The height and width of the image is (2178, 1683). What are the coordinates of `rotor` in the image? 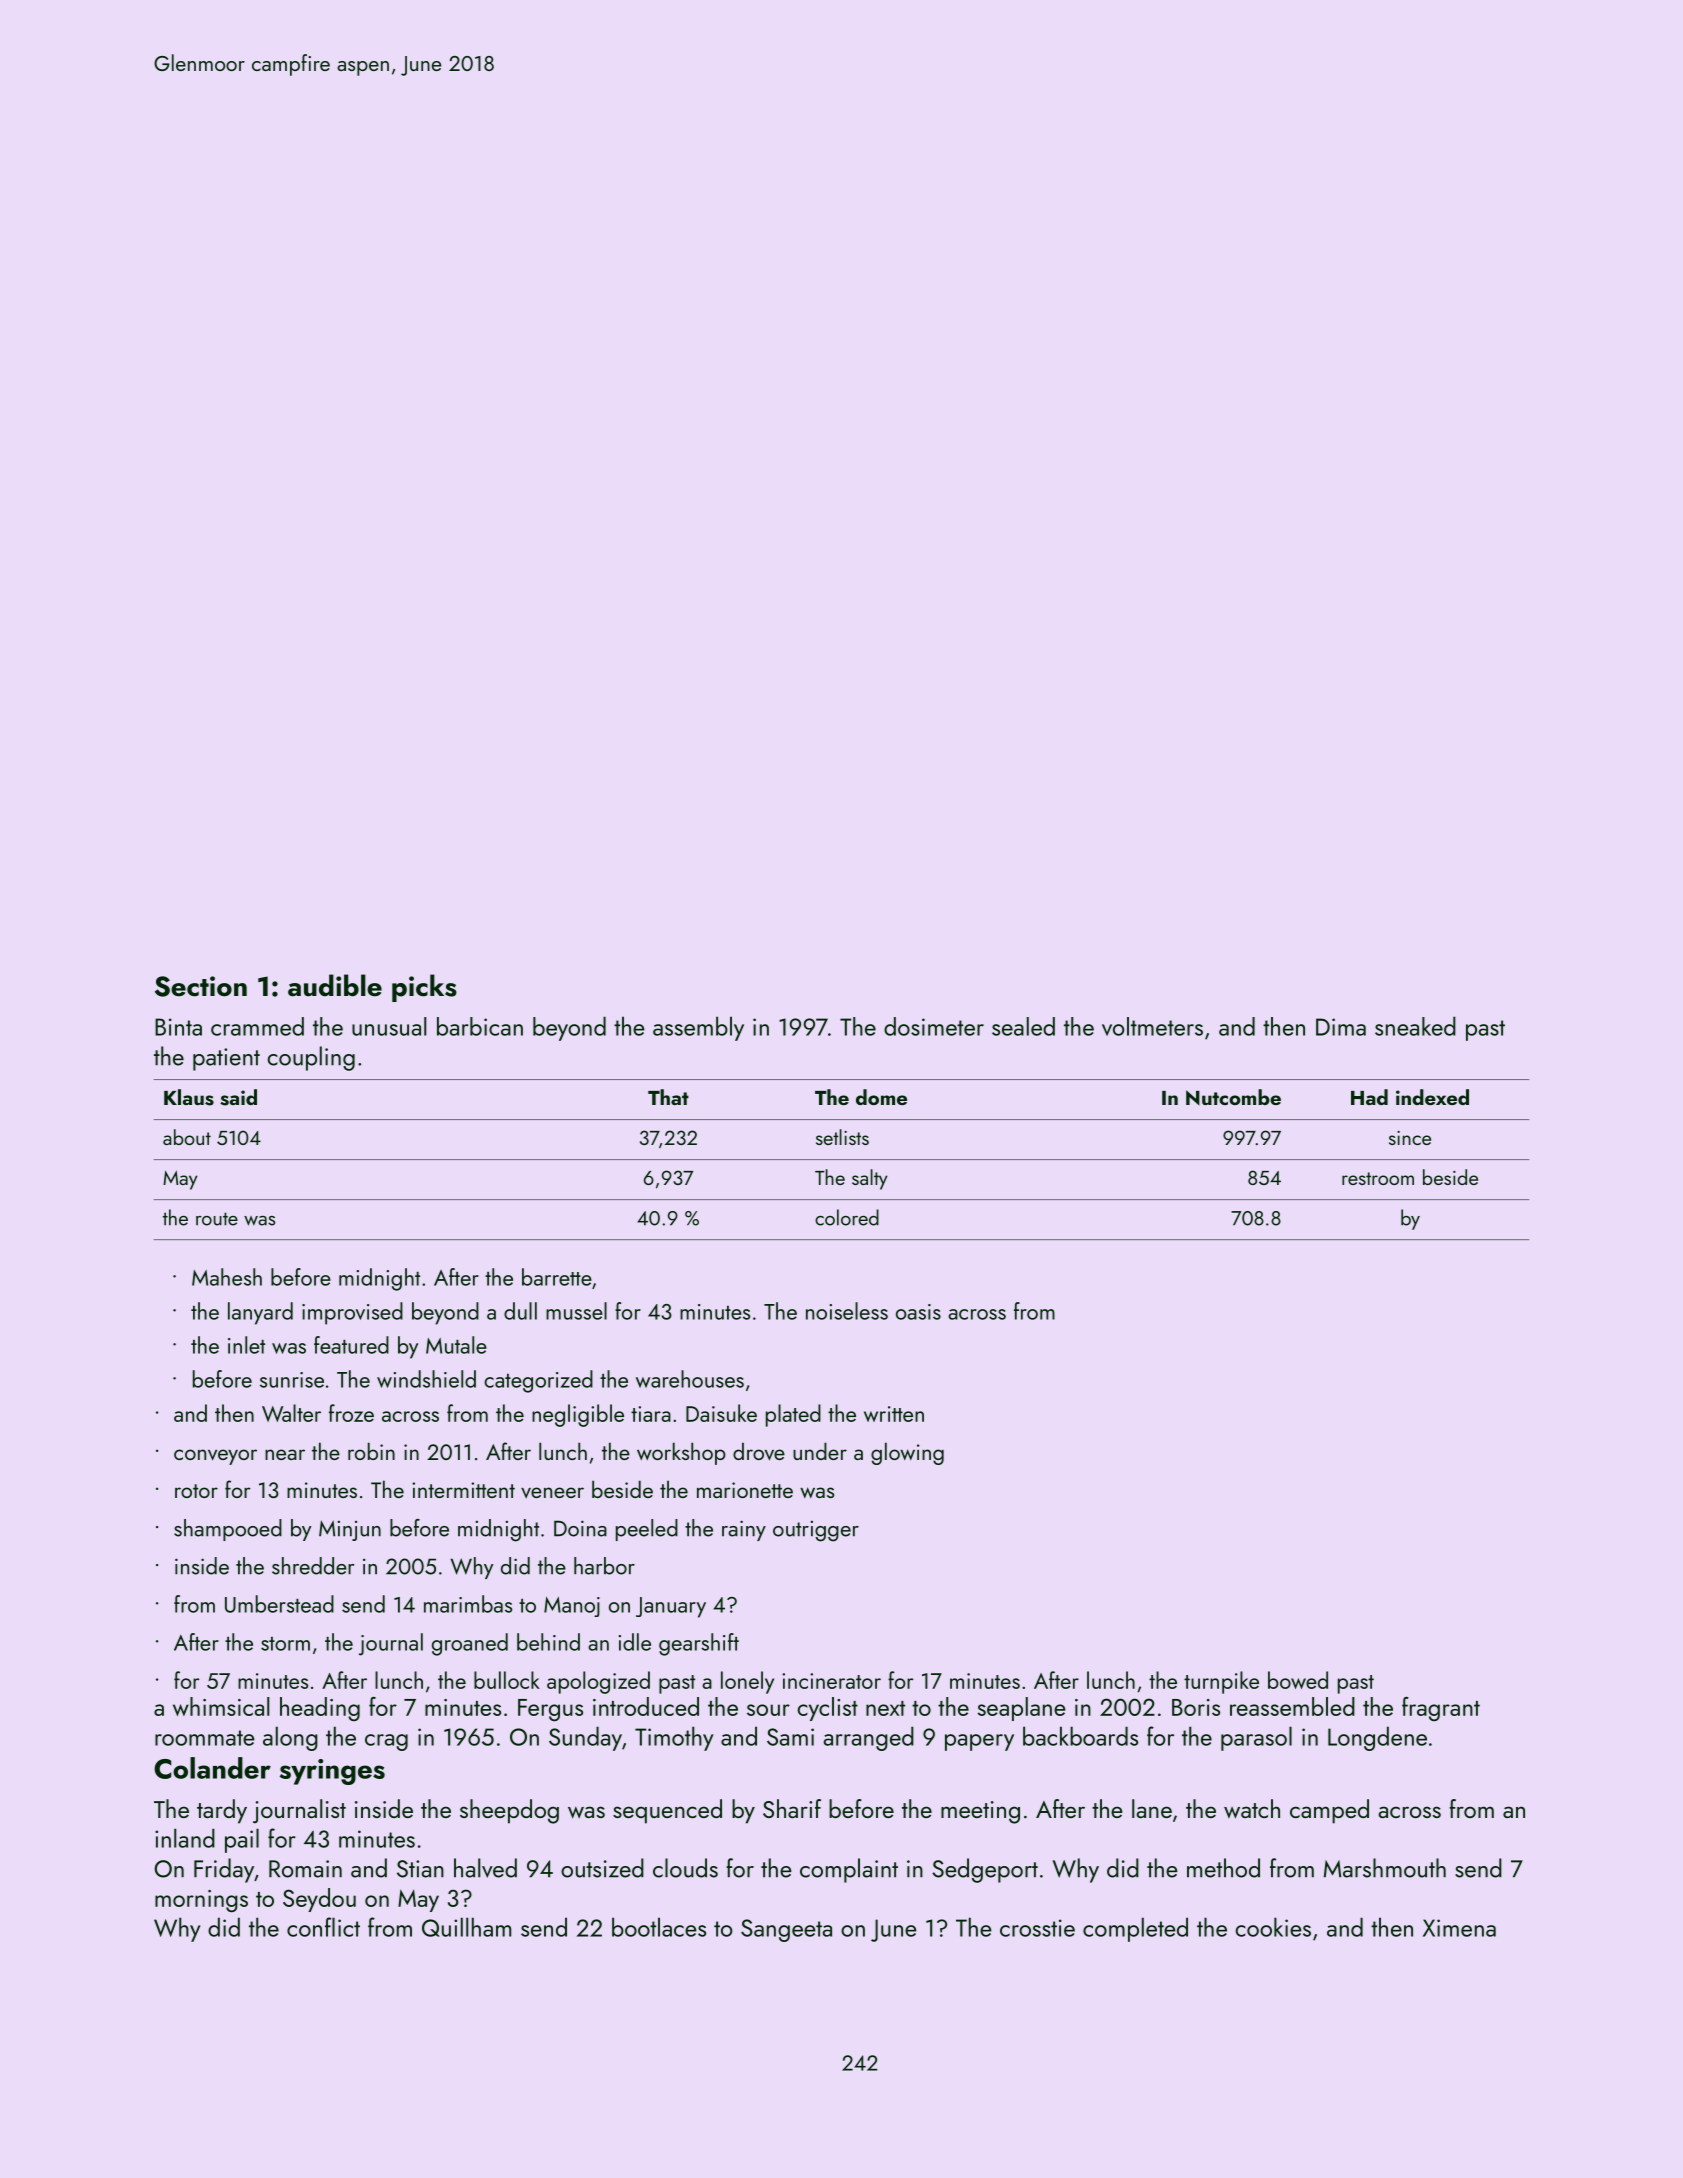 It's located at (196, 1491).
